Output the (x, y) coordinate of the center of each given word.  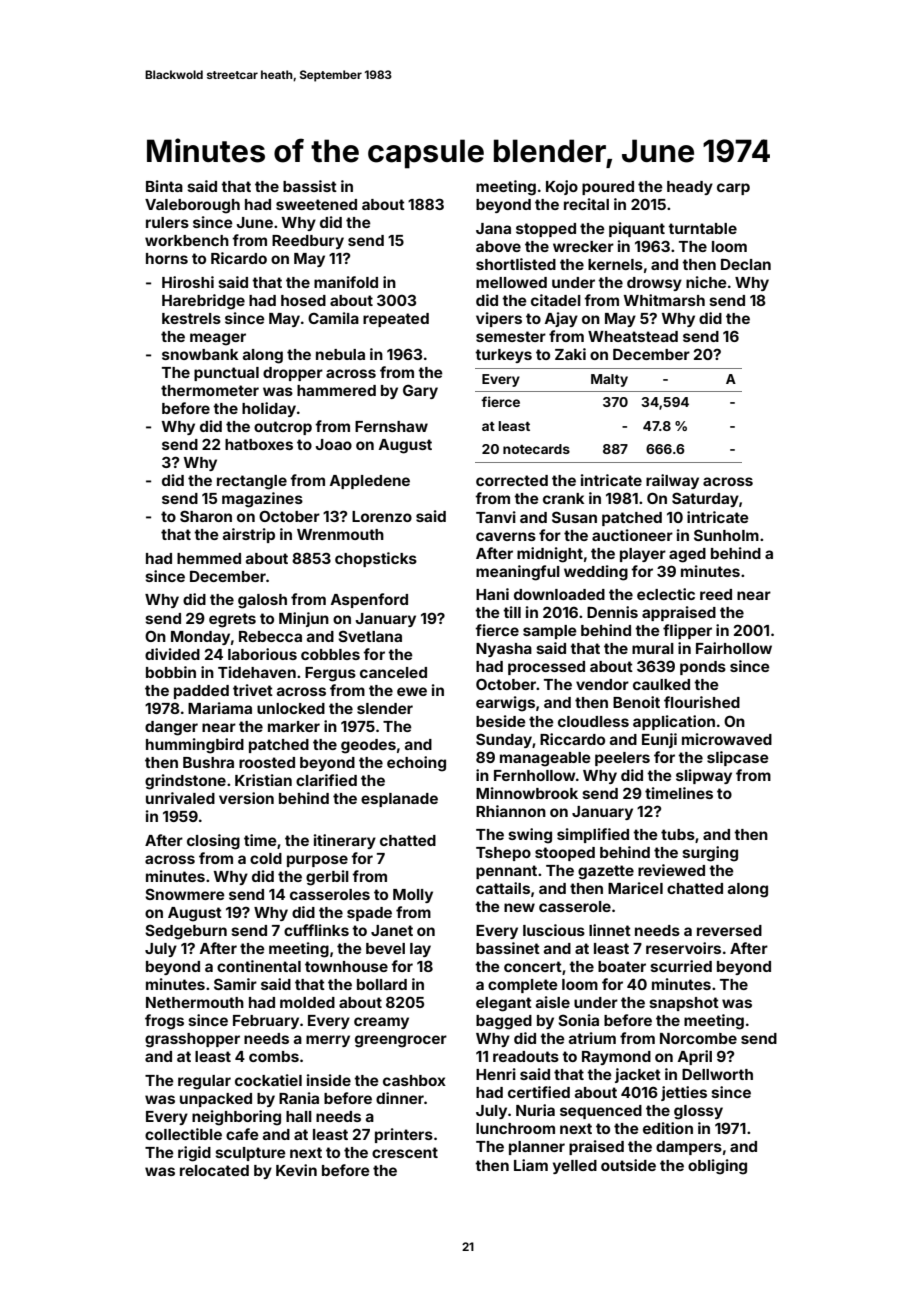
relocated (214, 1170)
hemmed (209, 558)
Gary (420, 391)
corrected (512, 480)
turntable (702, 228)
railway (672, 481)
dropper (293, 374)
